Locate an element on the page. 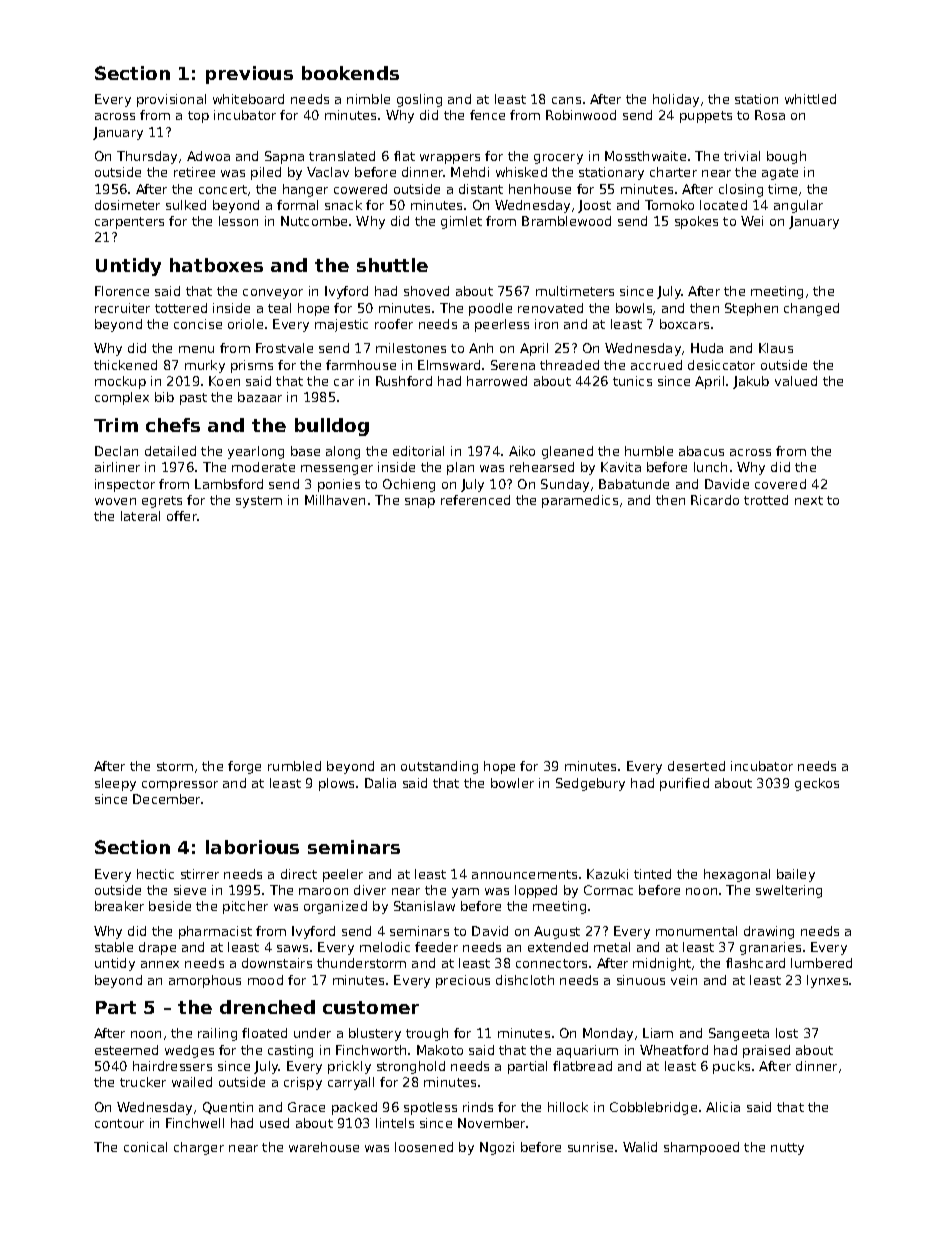 The width and height of the image is (952, 1233). changed is located at coordinates (811, 309).
